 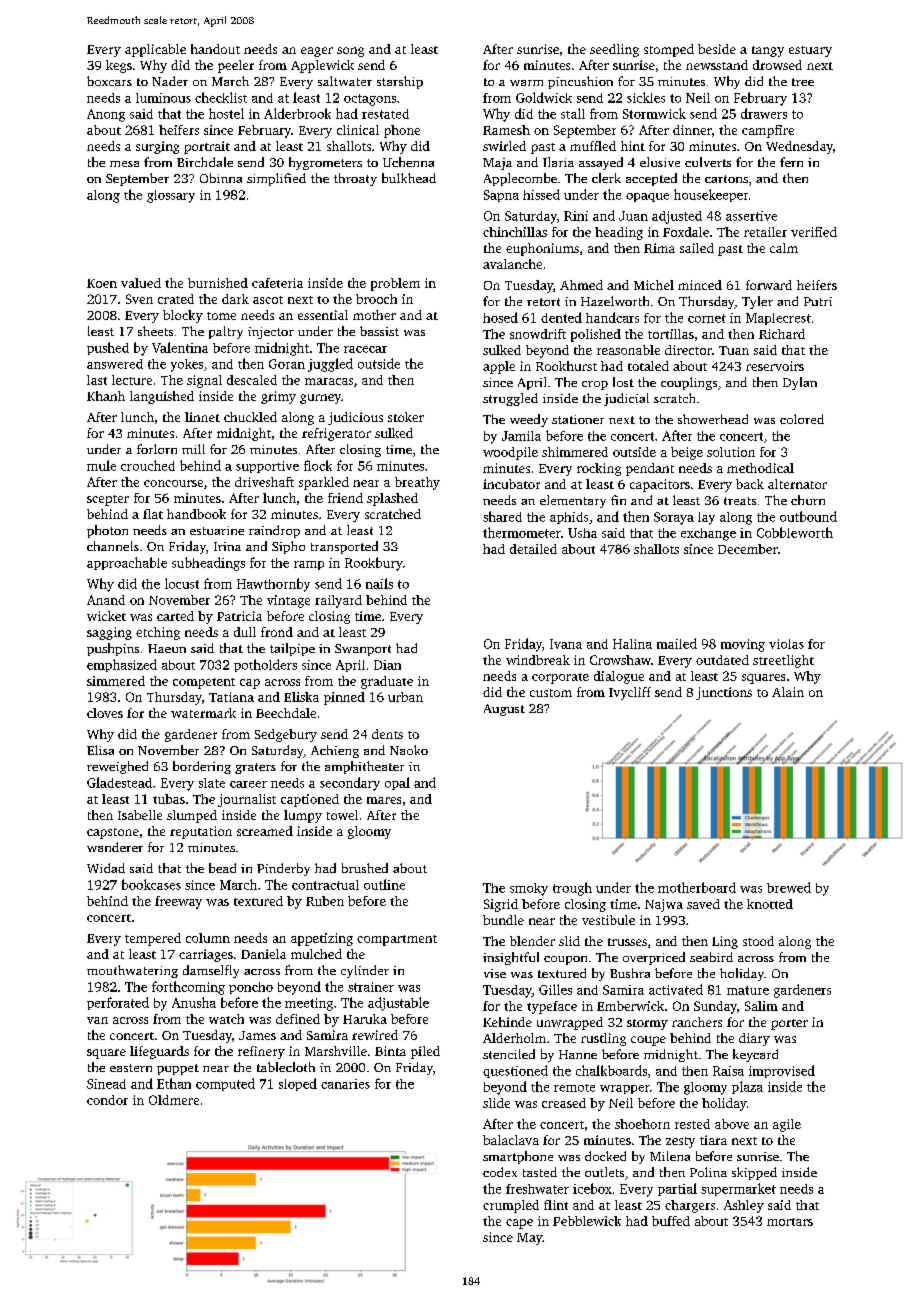 I want to click on Sedgebury, so click(x=286, y=735).
